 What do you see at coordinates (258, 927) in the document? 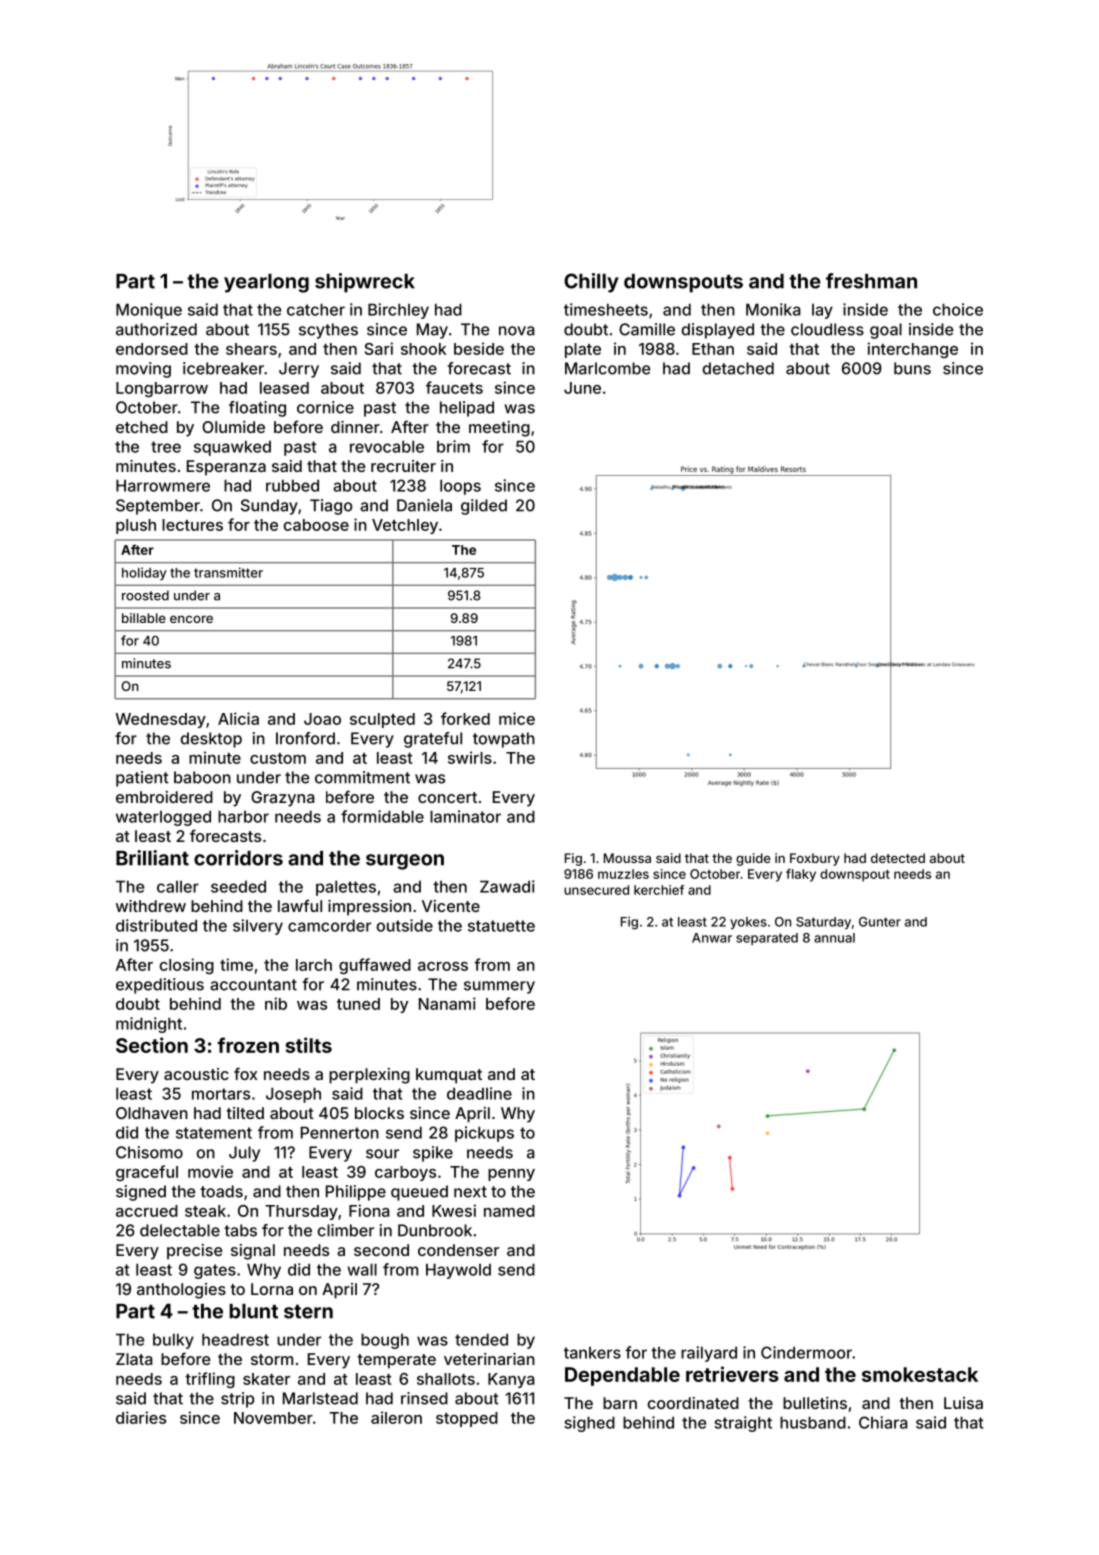
I see `silvery` at bounding box center [258, 927].
